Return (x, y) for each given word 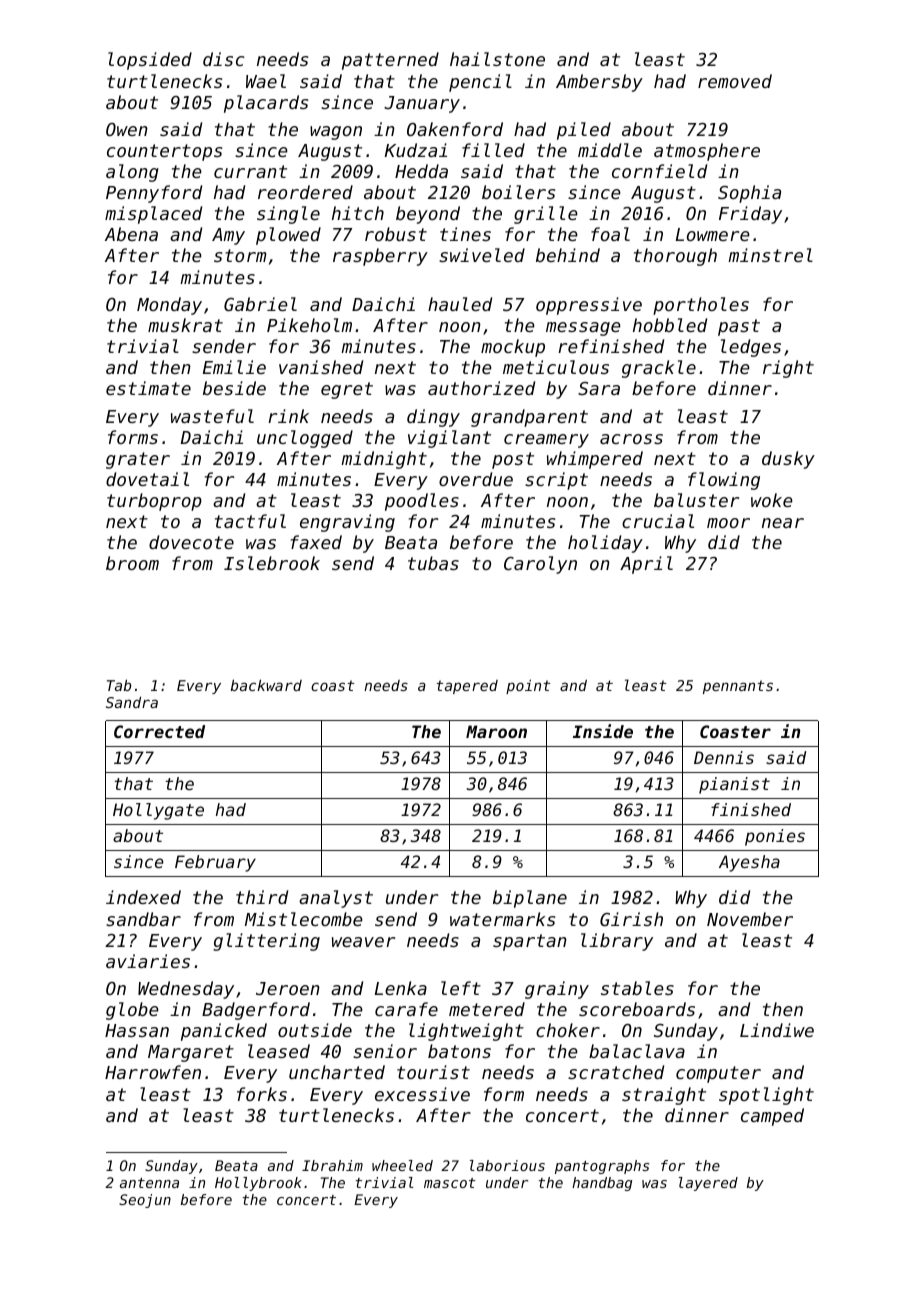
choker (568, 1030)
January (422, 104)
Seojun (145, 1201)
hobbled (670, 325)
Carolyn (540, 565)
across (631, 439)
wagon (336, 133)
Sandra (132, 702)
